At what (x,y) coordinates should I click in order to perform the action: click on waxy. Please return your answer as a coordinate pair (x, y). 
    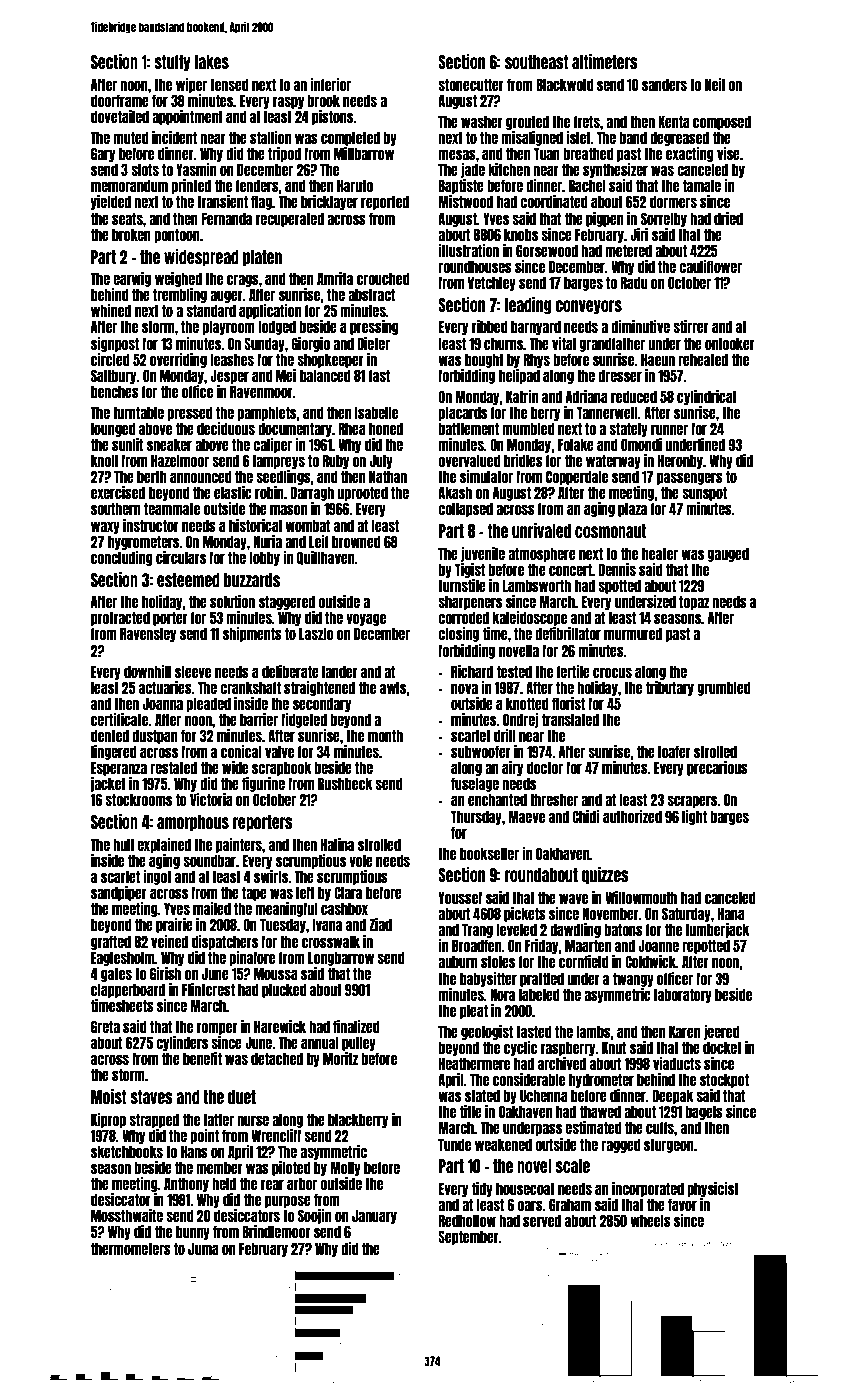
    Looking at the image, I should click on (105, 527).
